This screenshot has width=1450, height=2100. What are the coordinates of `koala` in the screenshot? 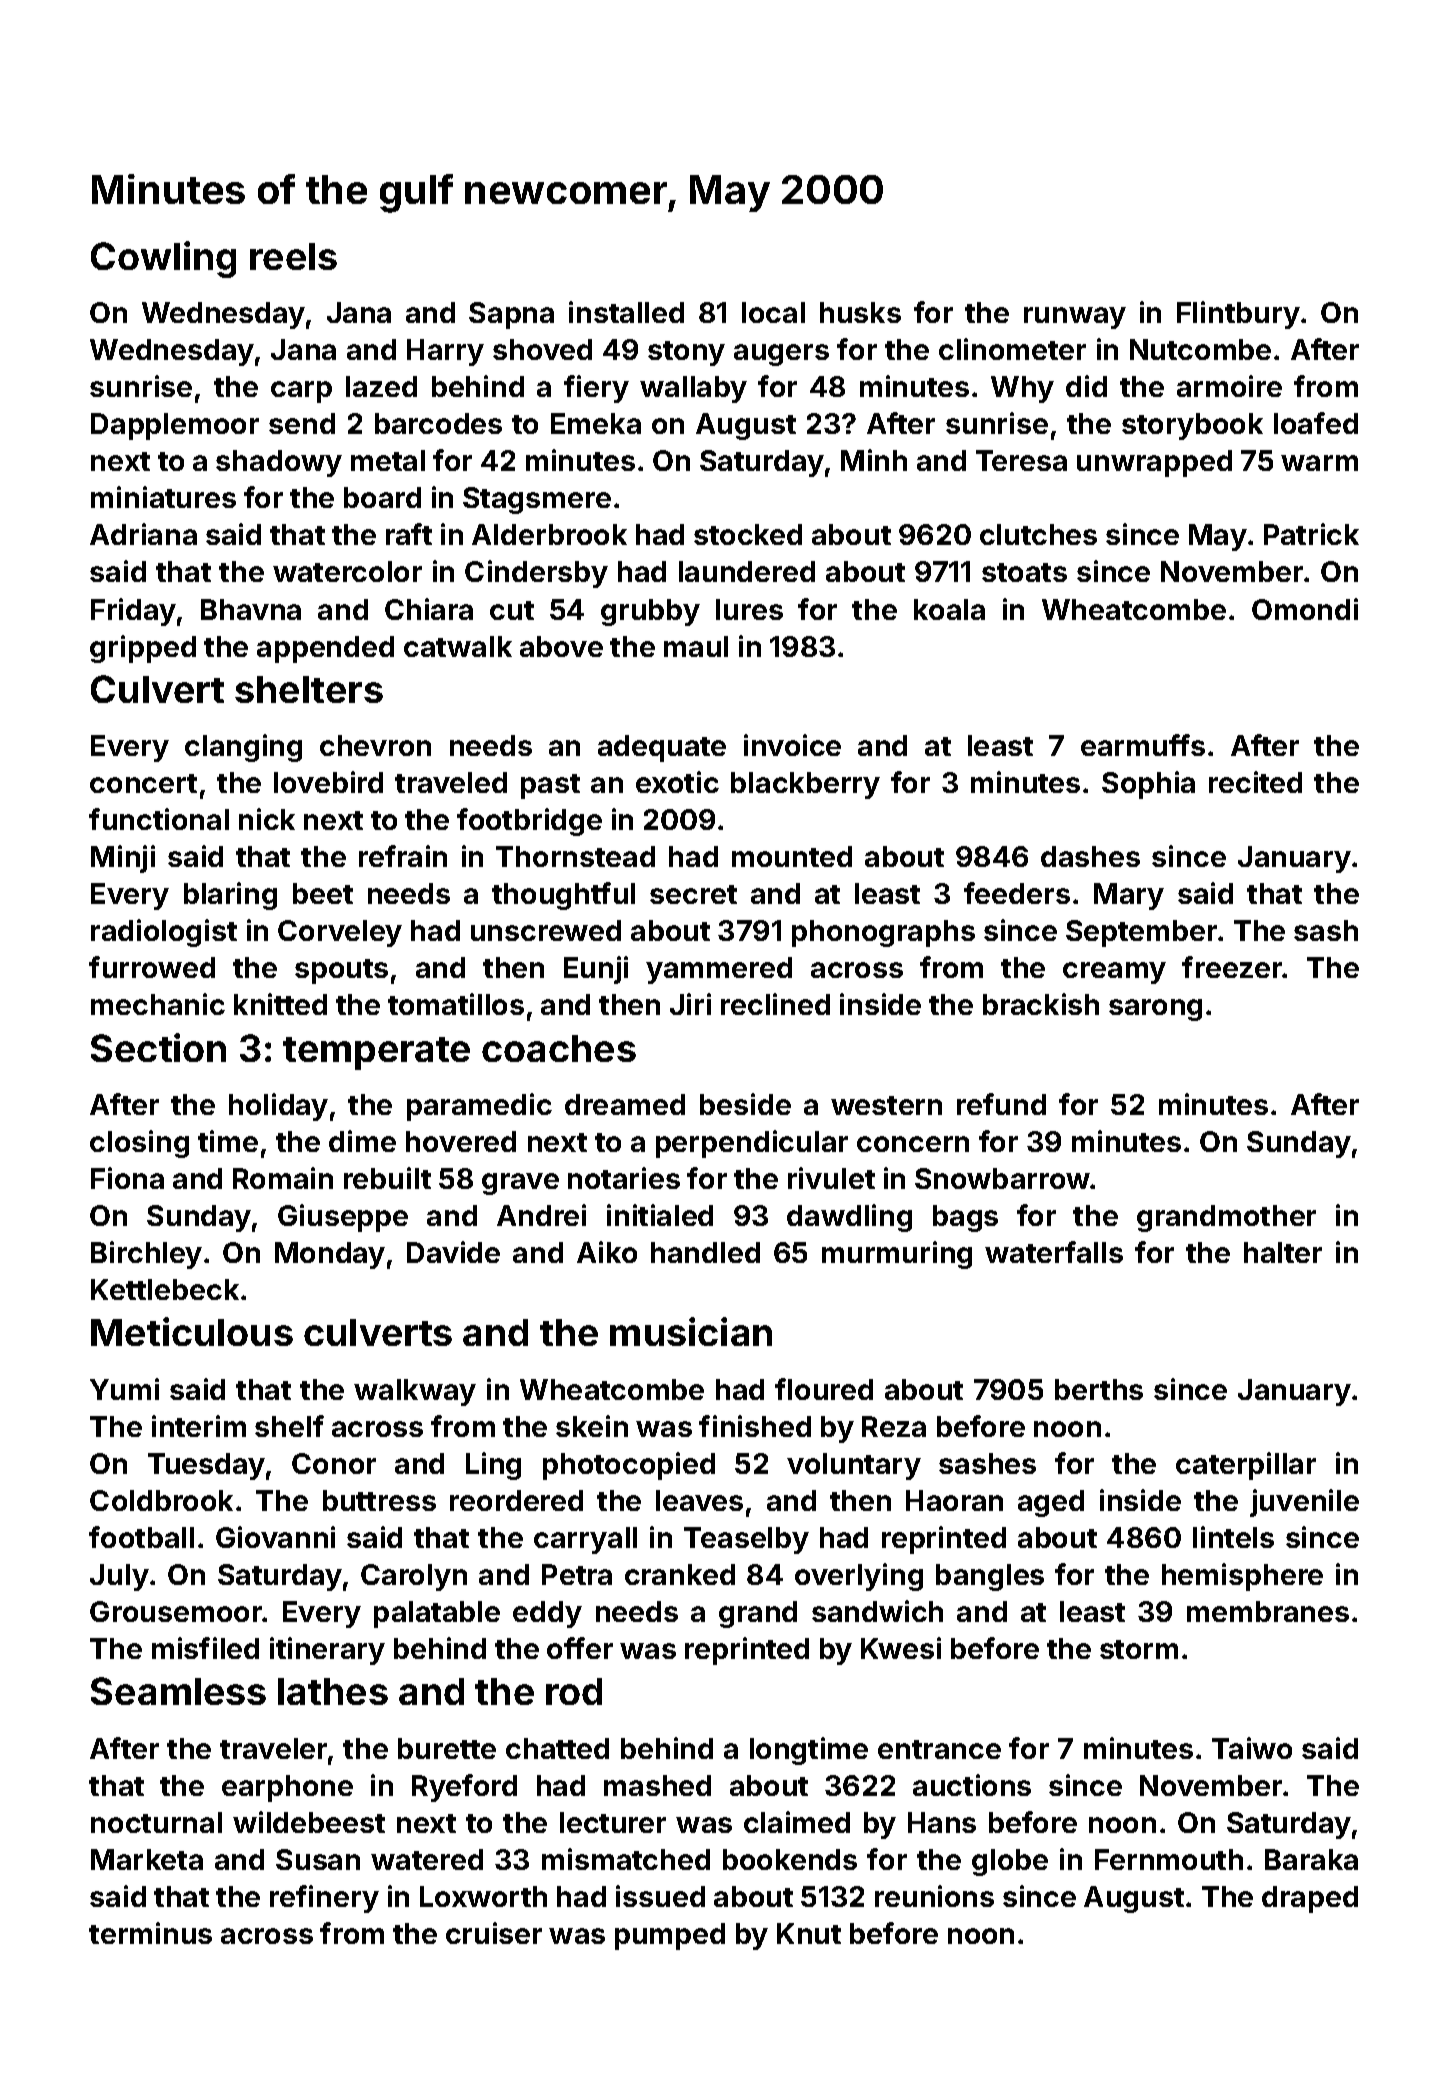 It's located at (949, 609).
